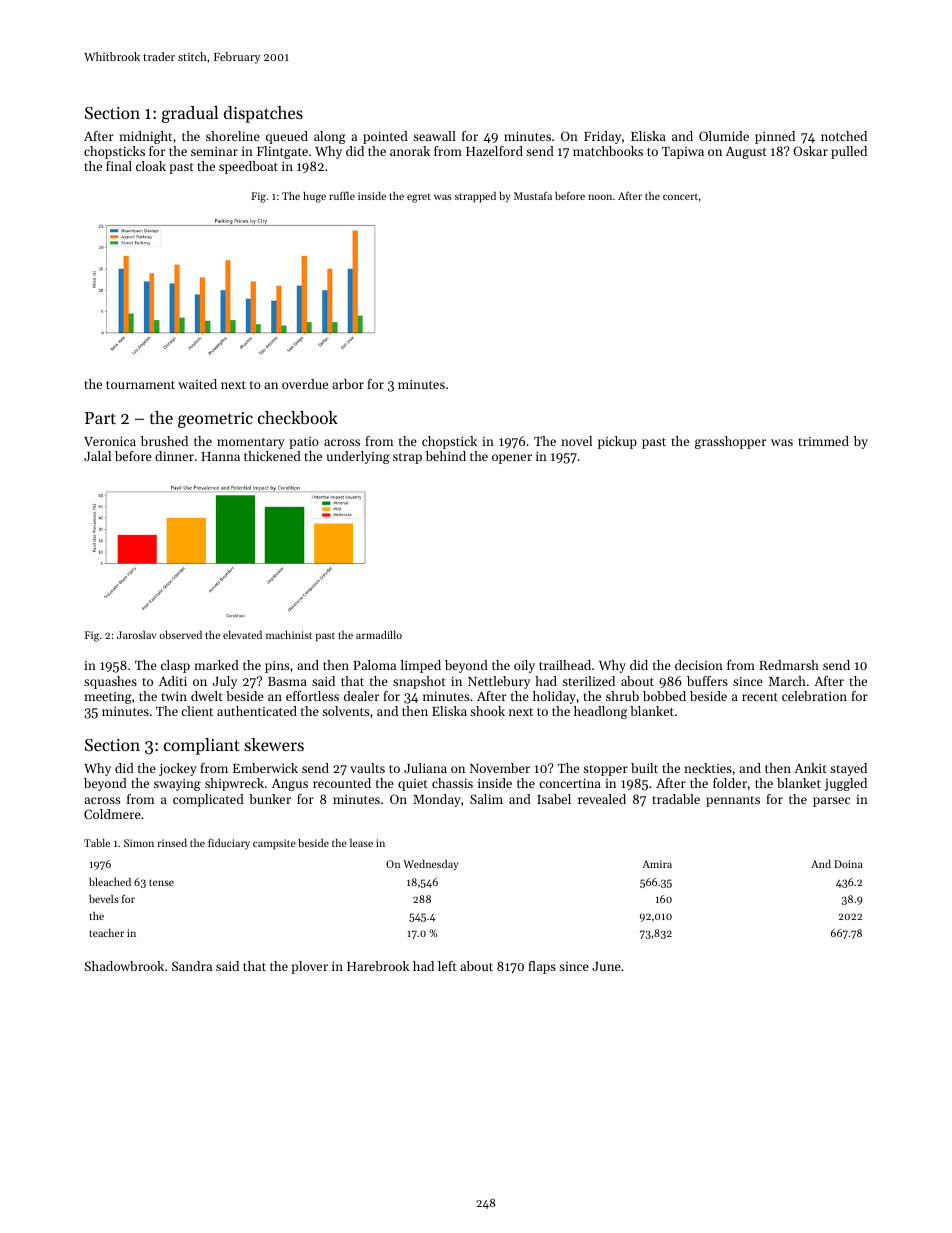  What do you see at coordinates (565, 665) in the screenshot?
I see `trailhead` at bounding box center [565, 665].
